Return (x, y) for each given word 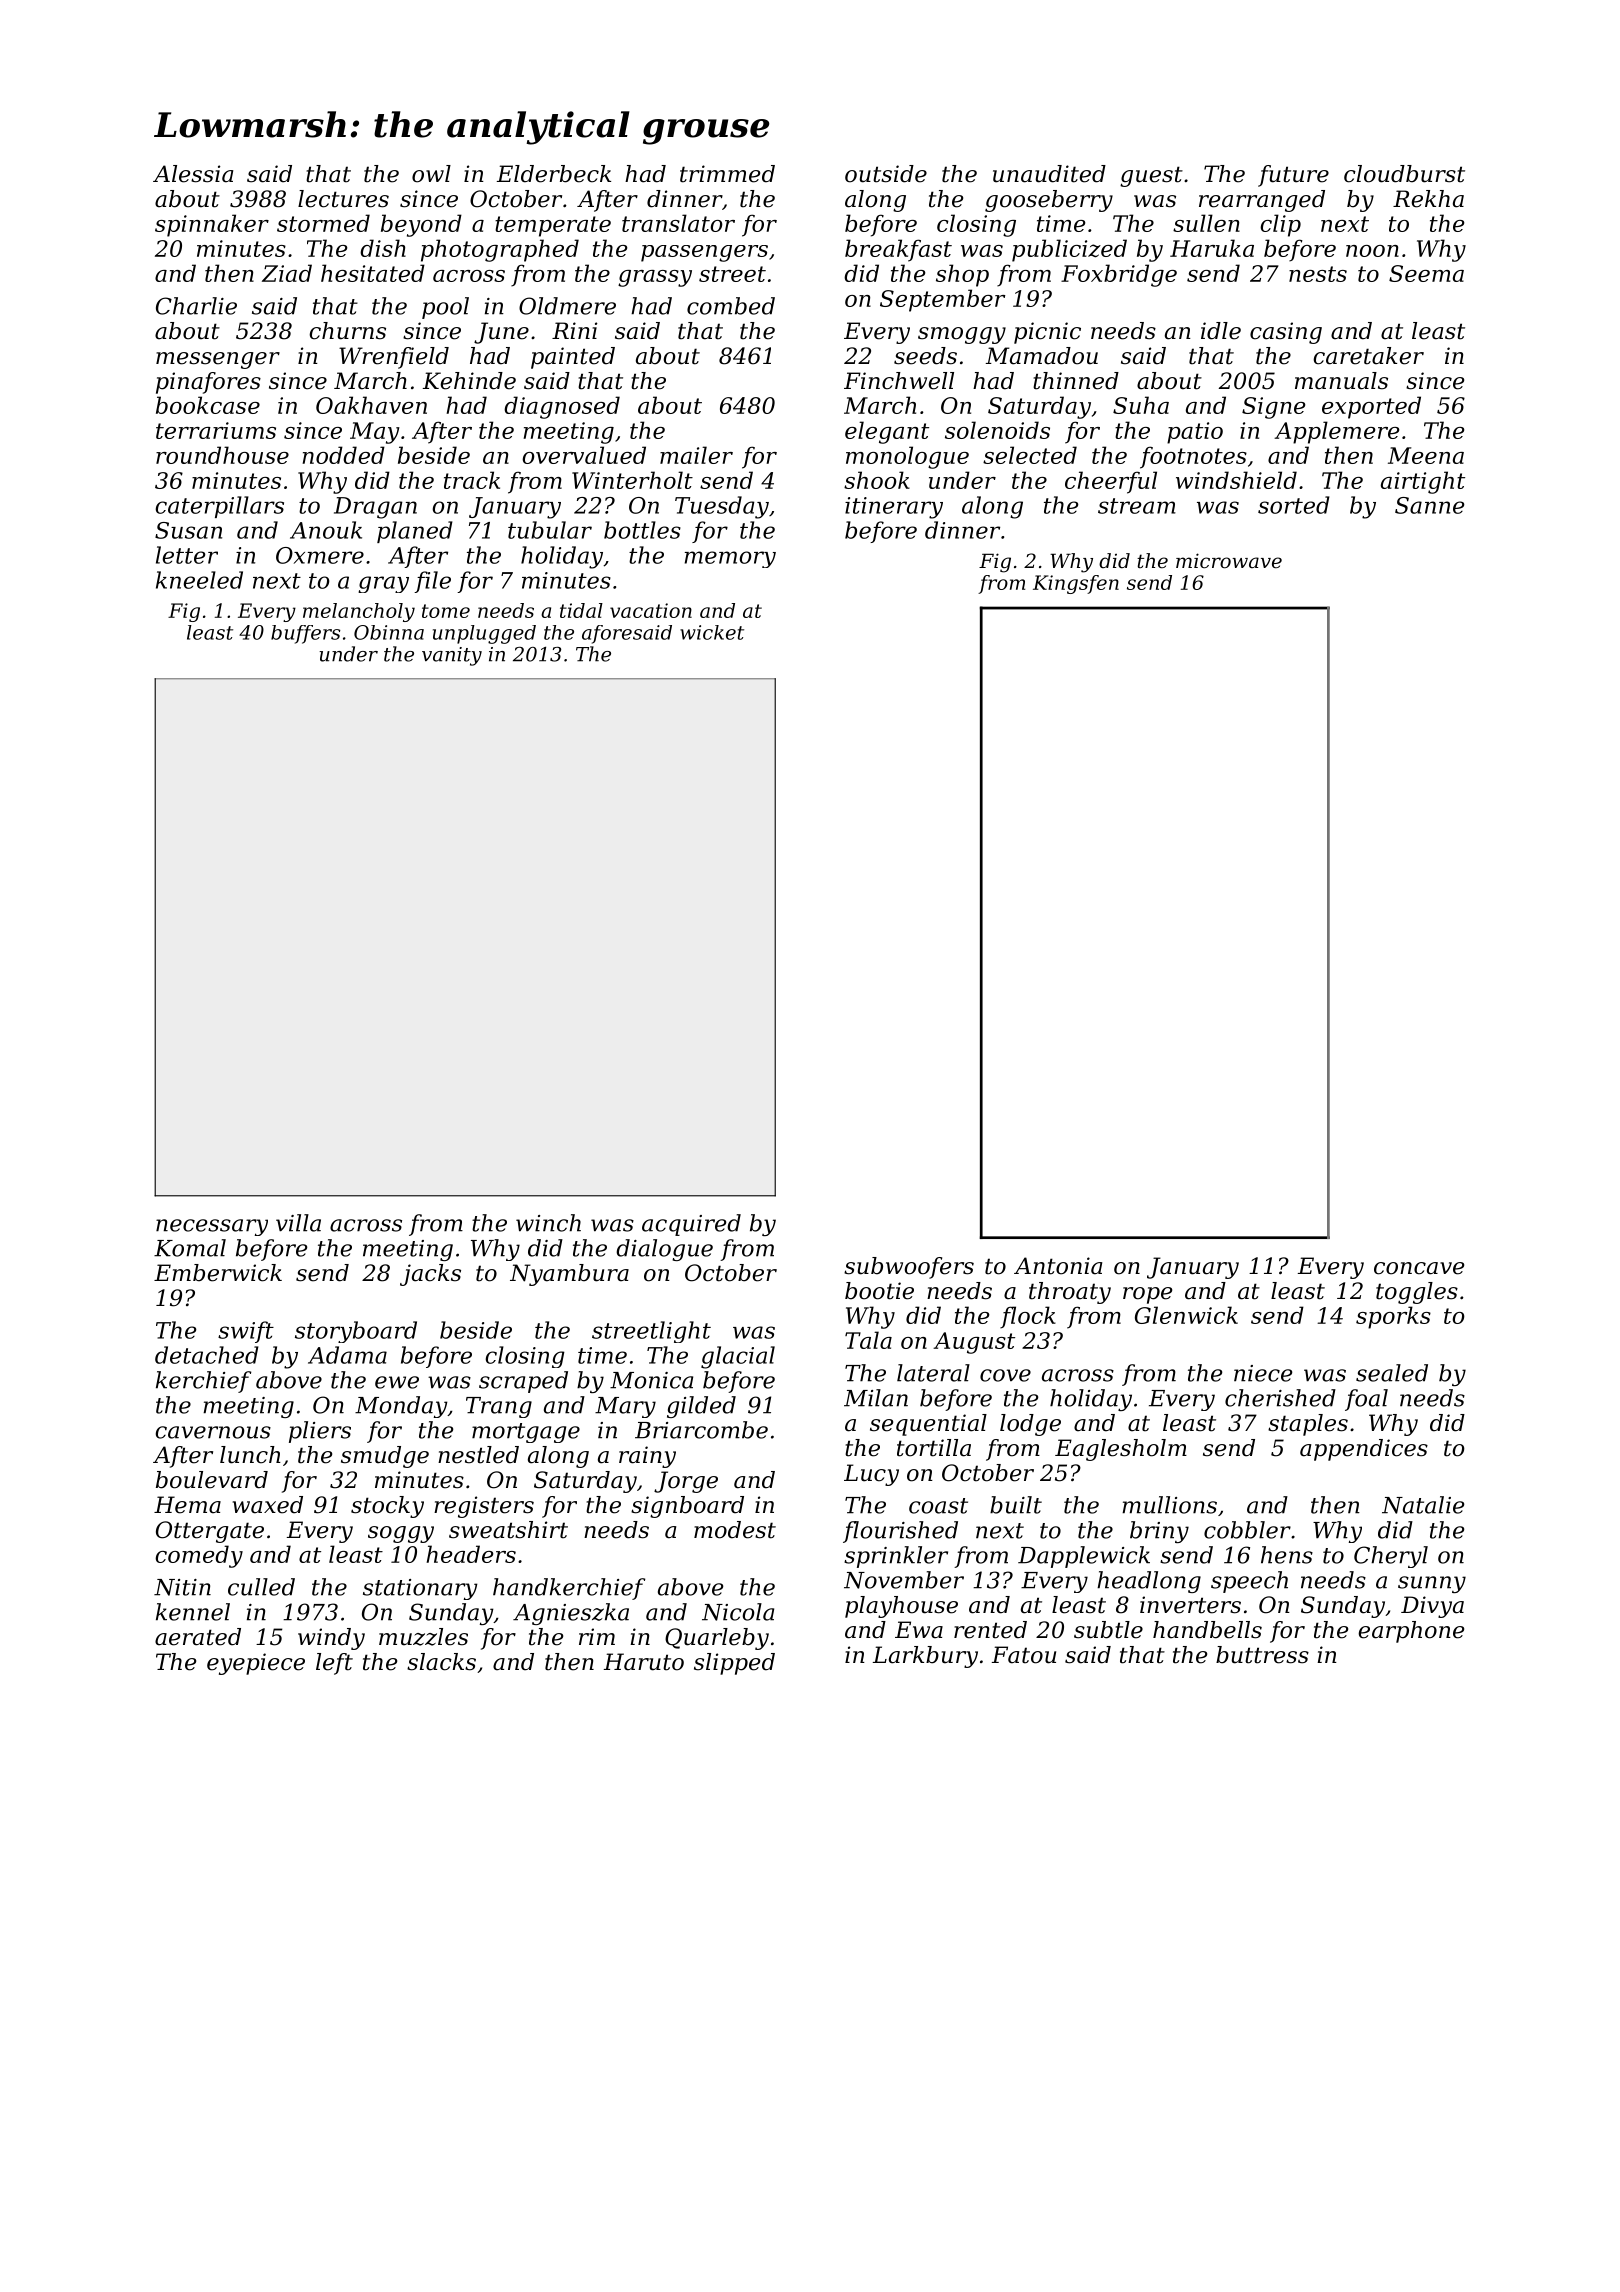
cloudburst (1404, 174)
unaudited (1049, 174)
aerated (198, 1637)
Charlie (196, 306)
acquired (691, 1225)
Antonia (1058, 1266)
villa (298, 1223)
